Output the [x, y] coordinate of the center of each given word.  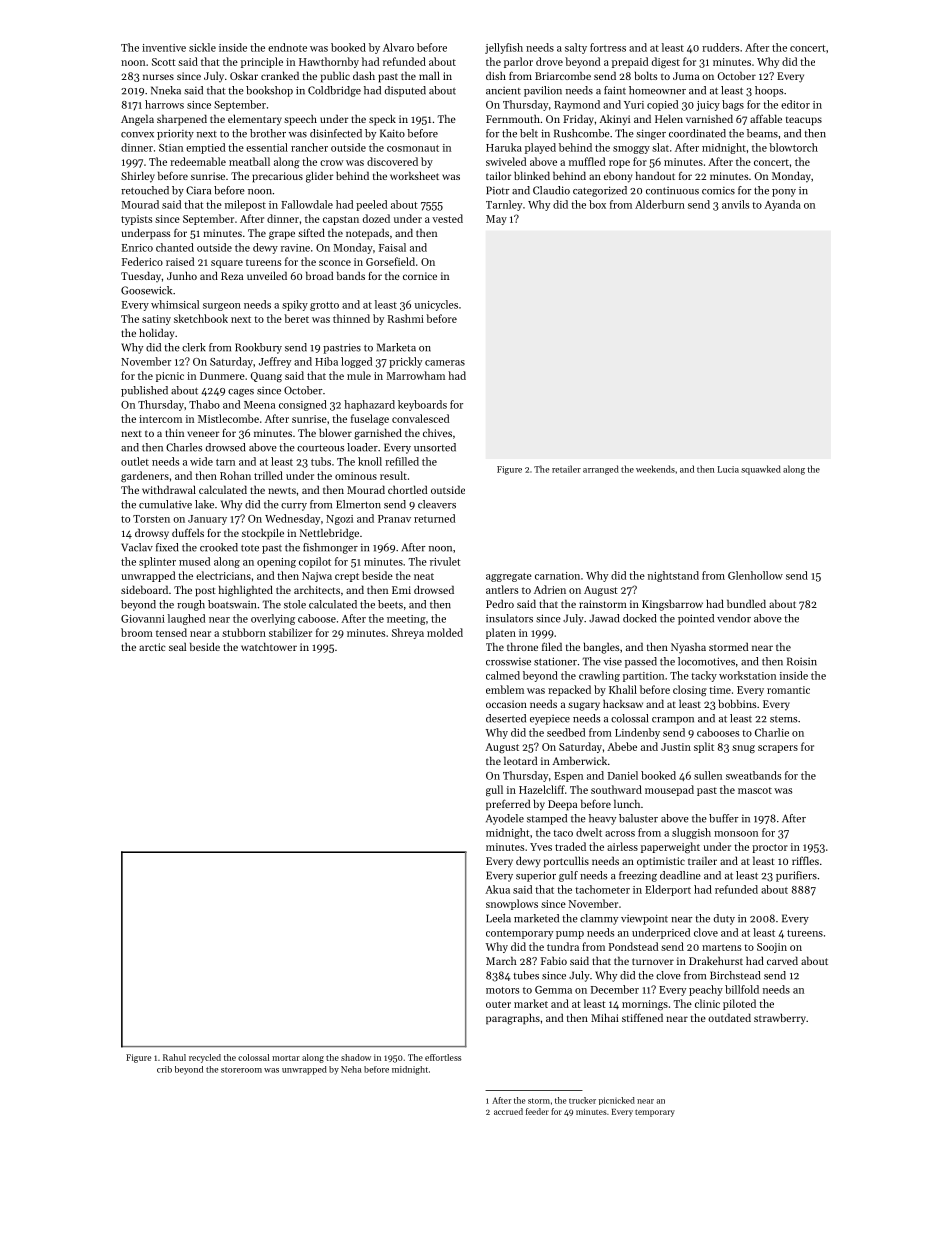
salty [576, 48]
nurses [158, 77]
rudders [720, 47]
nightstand [673, 576]
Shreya [408, 633]
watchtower [269, 646]
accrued [508, 1111]
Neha [351, 1069]
